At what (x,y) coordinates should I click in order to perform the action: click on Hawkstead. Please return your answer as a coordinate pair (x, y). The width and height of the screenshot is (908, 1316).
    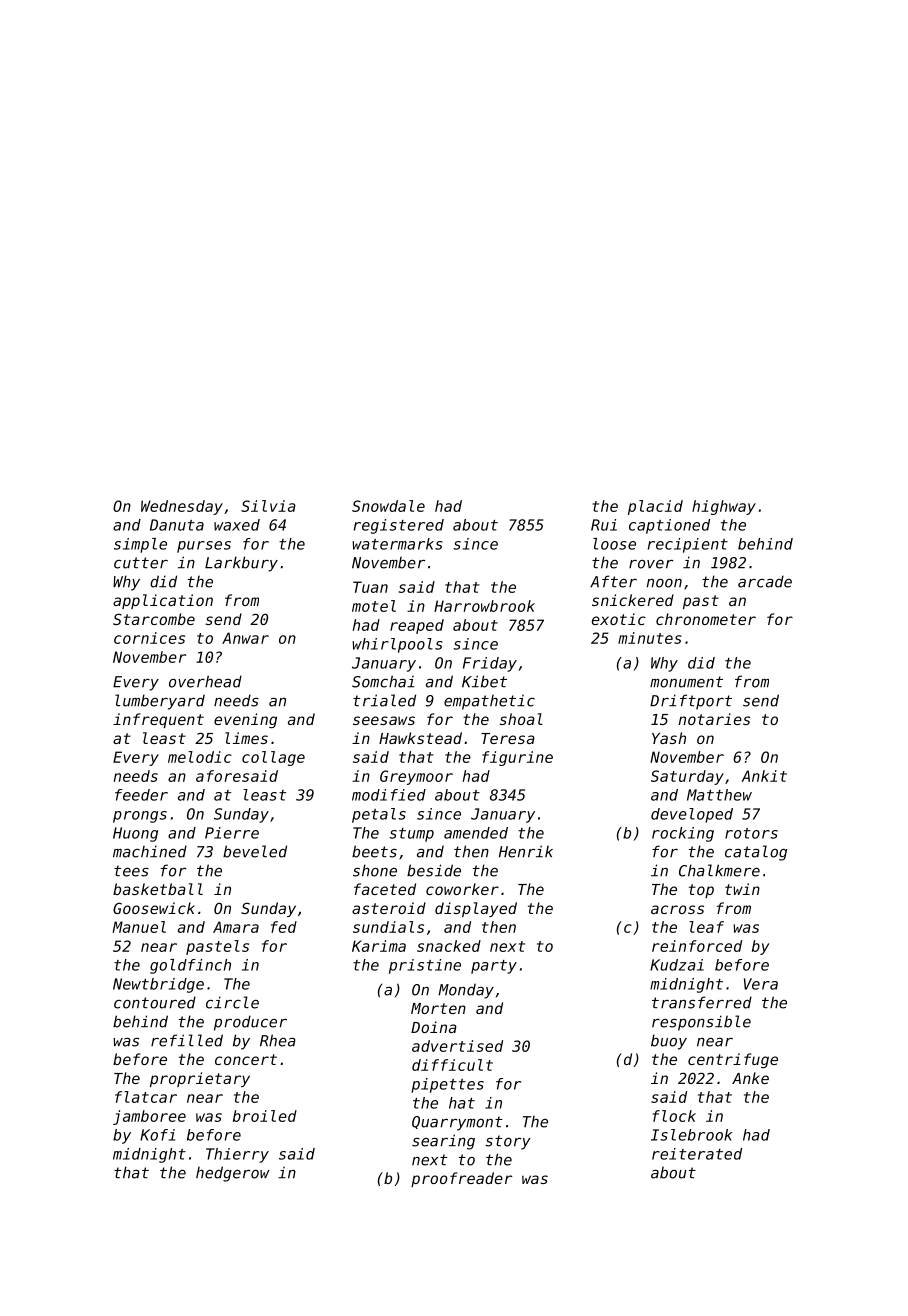
    Looking at the image, I should click on (420, 738).
